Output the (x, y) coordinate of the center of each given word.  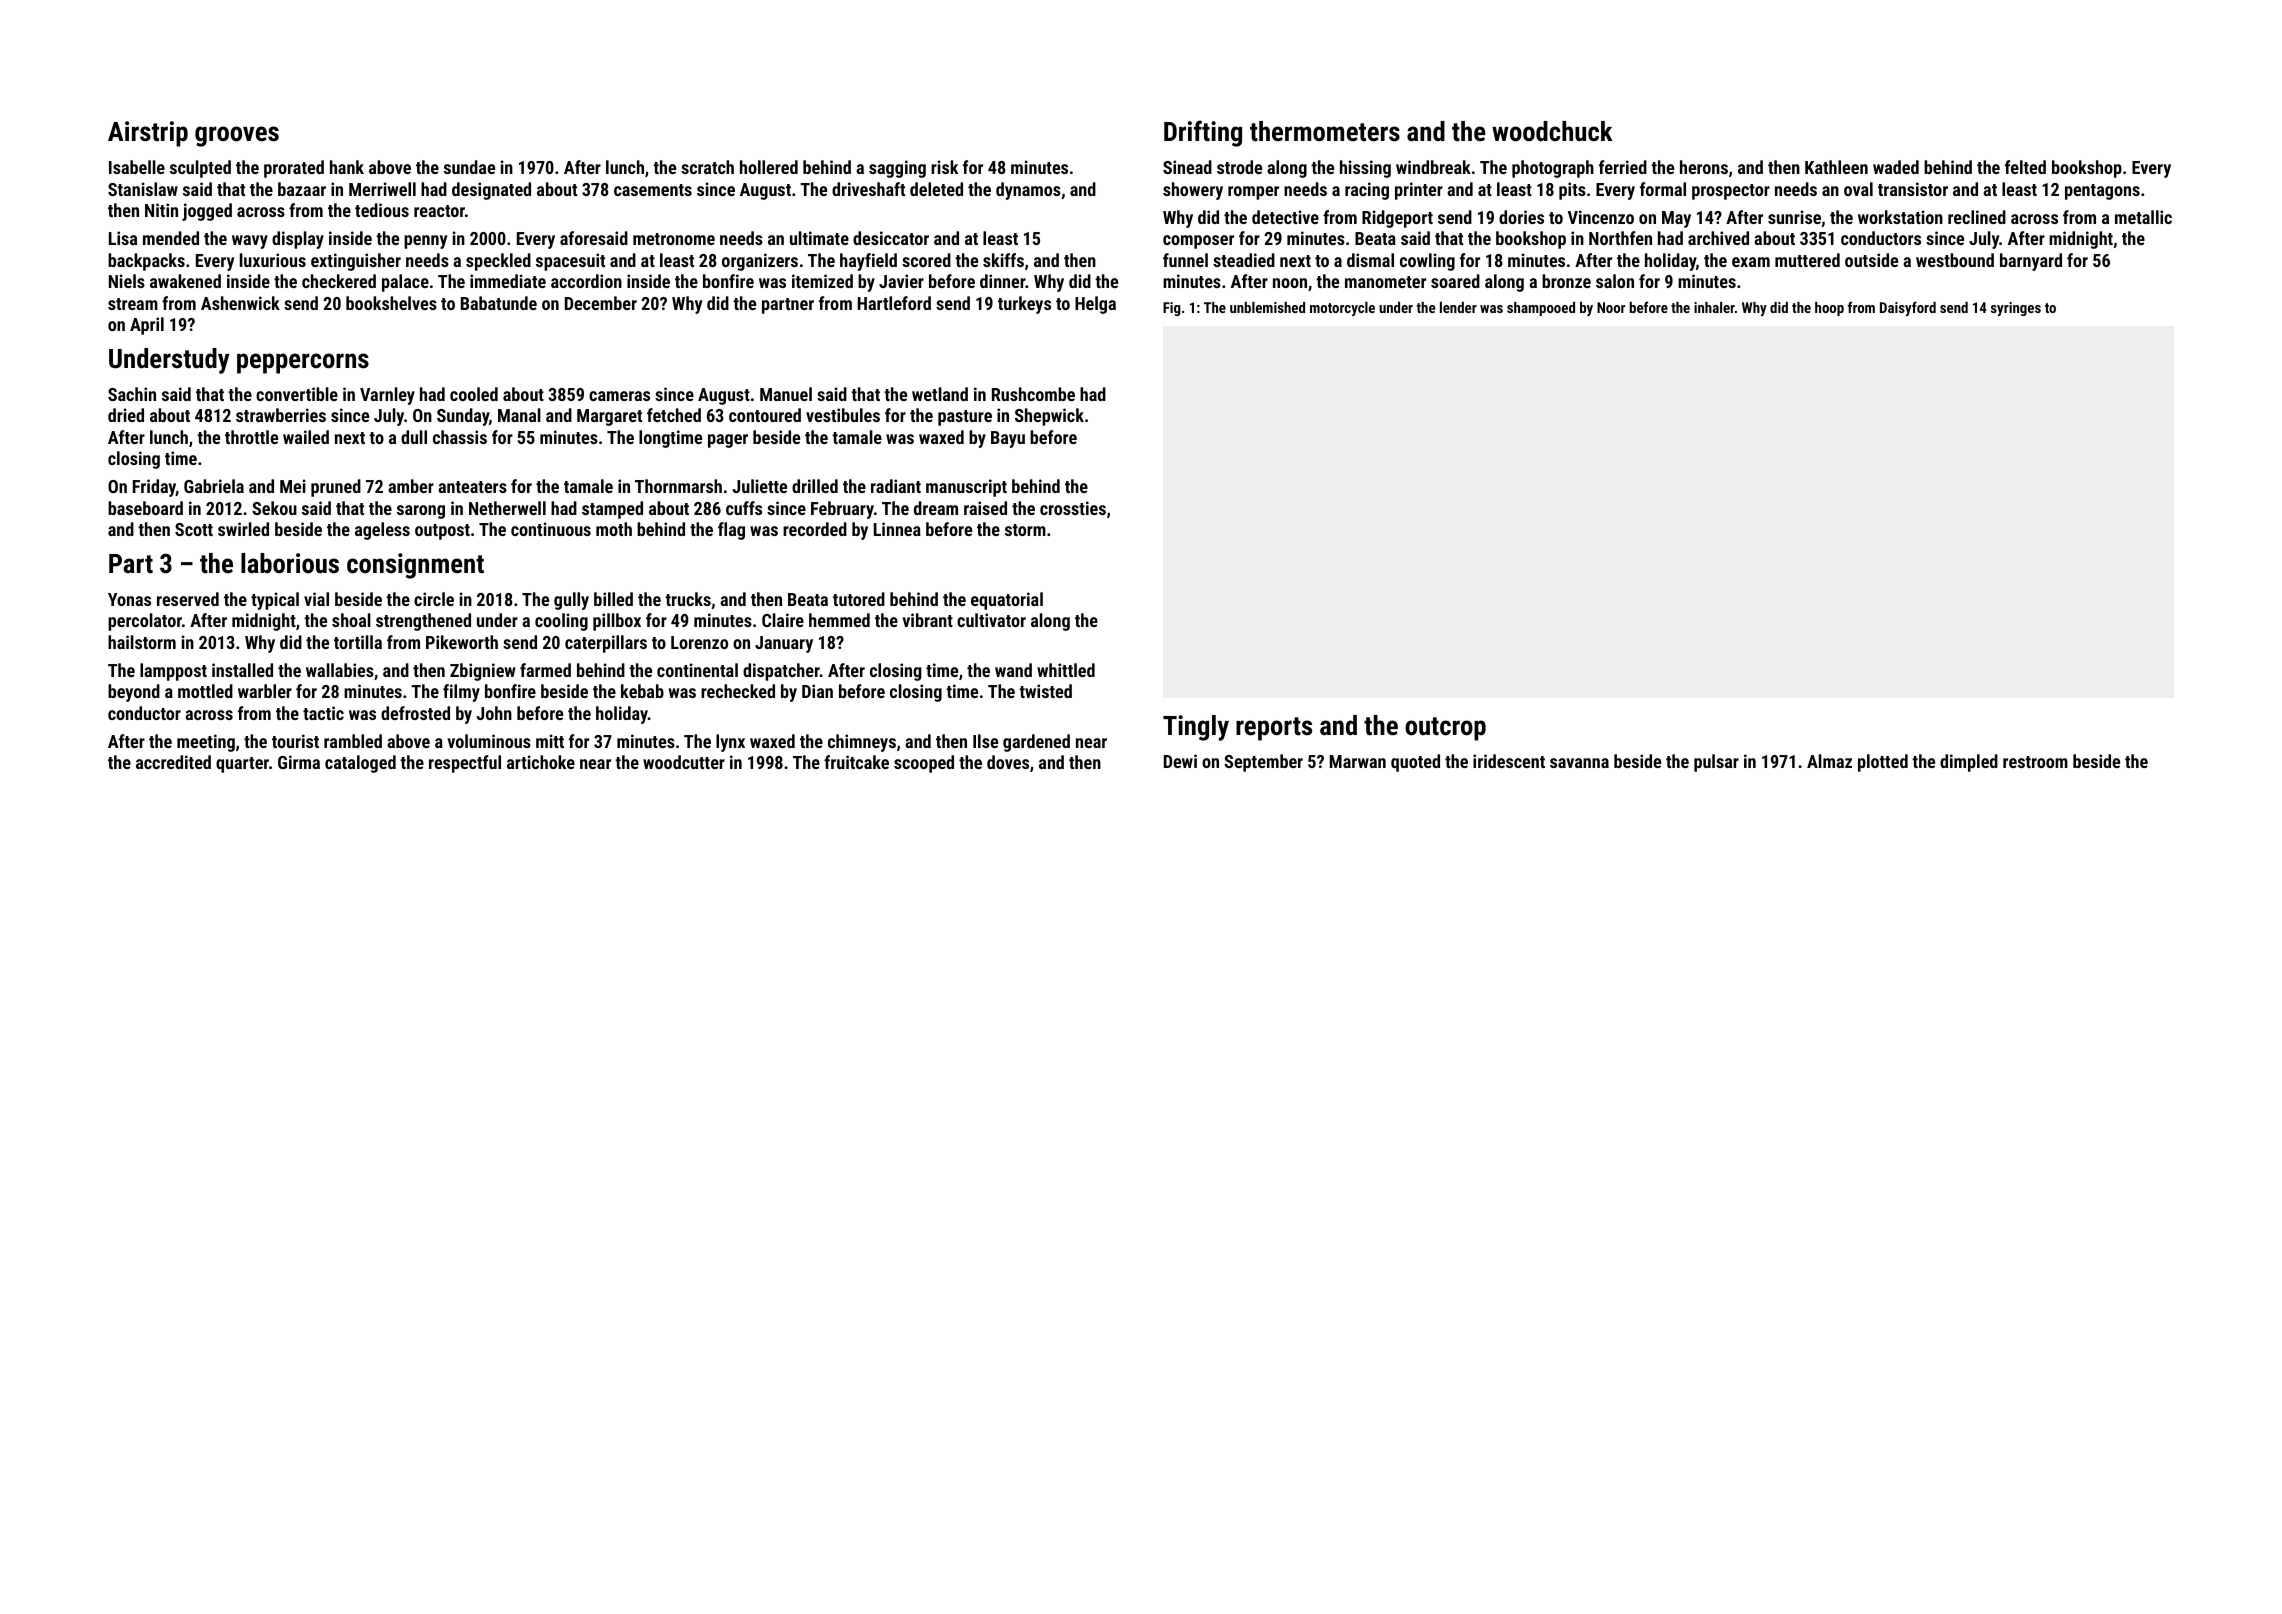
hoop (1829, 309)
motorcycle (1342, 309)
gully (571, 601)
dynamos (1028, 191)
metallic (2143, 217)
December (601, 303)
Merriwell (382, 189)
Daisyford (1908, 308)
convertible (297, 394)
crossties (1073, 508)
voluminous (489, 741)
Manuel (786, 394)
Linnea (897, 529)
